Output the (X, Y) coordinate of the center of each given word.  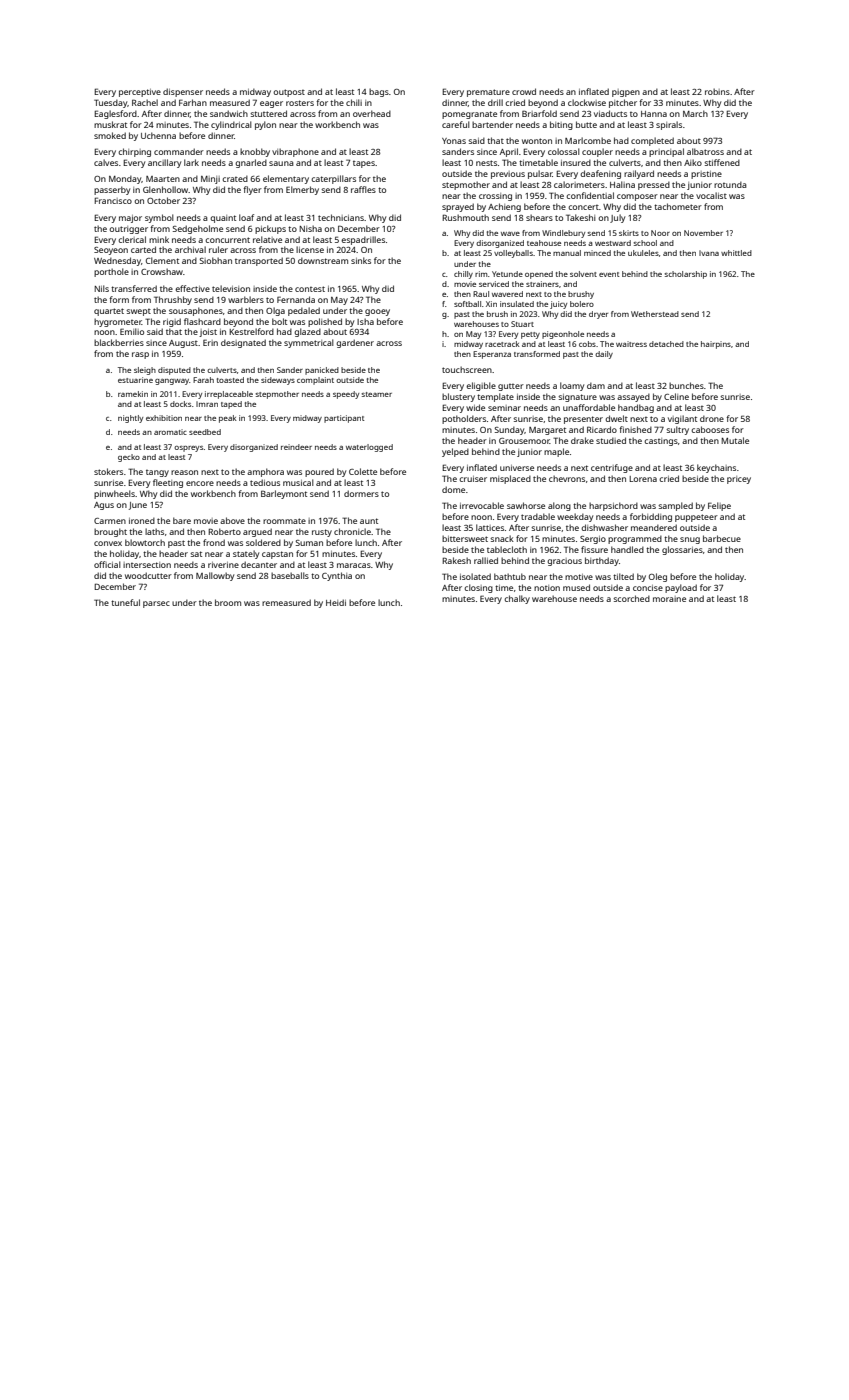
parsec (156, 604)
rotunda (730, 185)
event (609, 274)
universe (517, 468)
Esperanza (492, 355)
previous (508, 175)
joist (208, 333)
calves (106, 162)
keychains (716, 468)
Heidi (336, 602)
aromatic (170, 432)
